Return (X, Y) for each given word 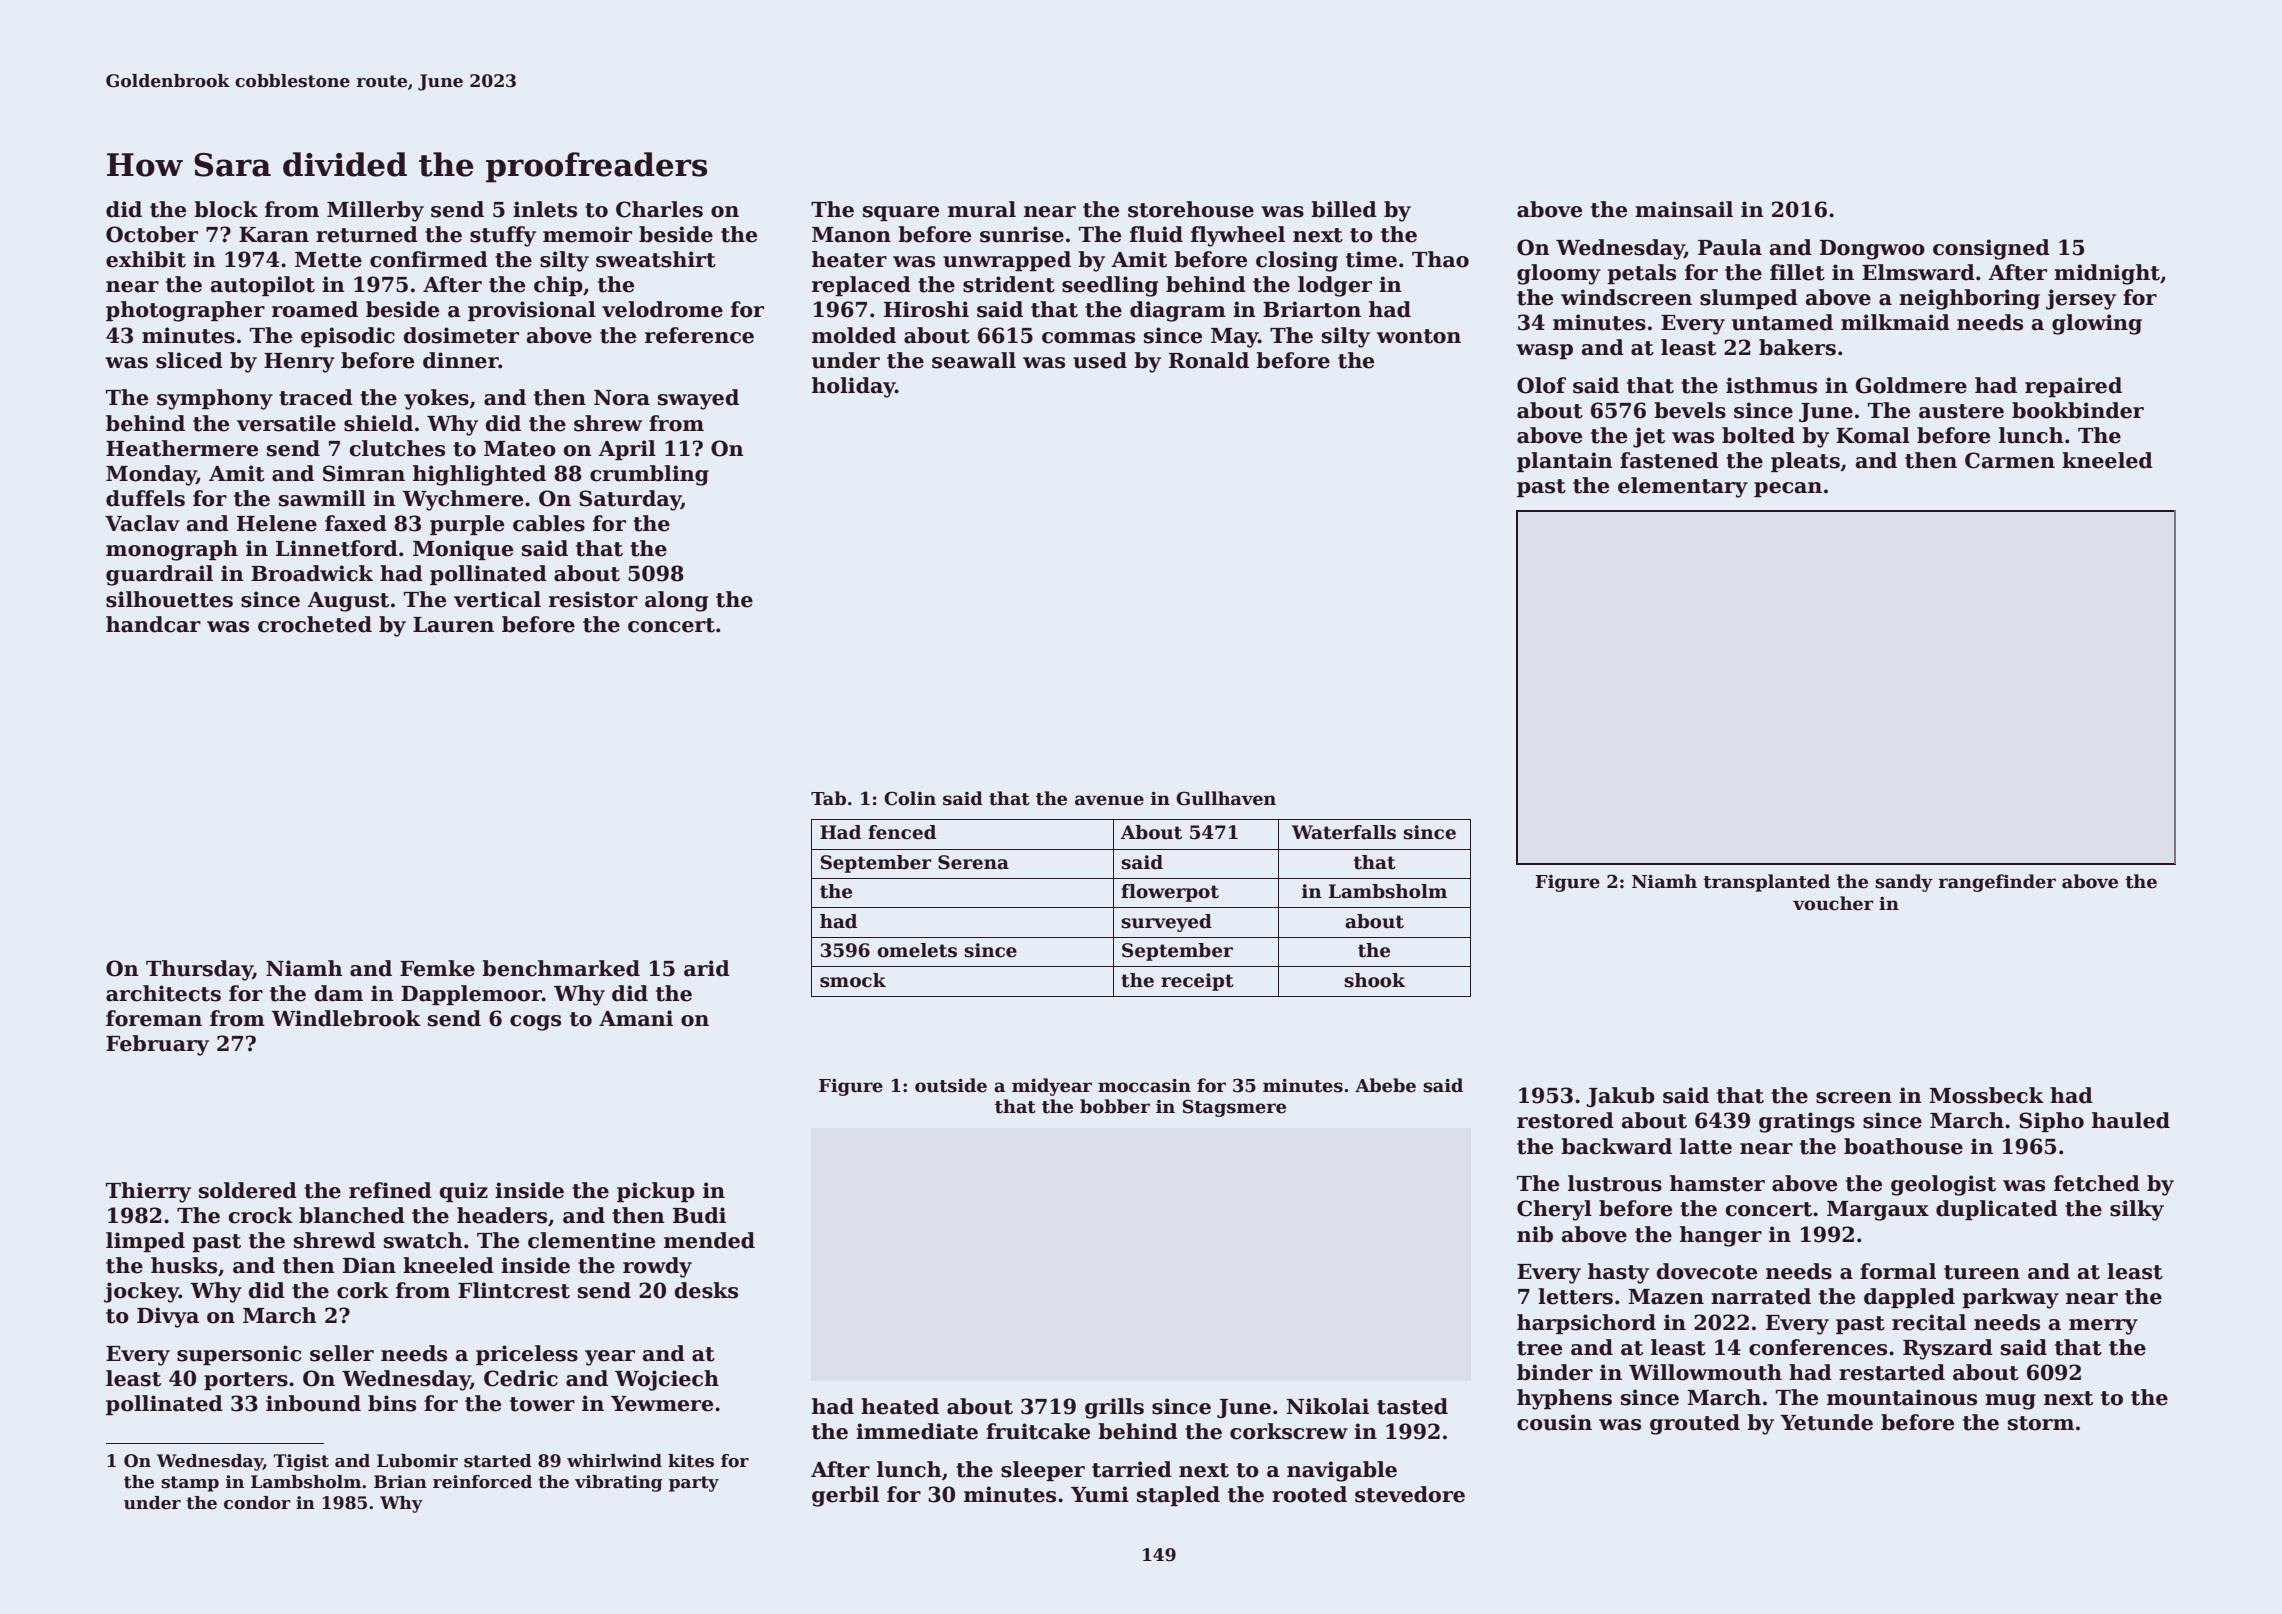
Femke (437, 968)
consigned (1991, 249)
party (694, 1484)
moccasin (1144, 1086)
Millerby (375, 211)
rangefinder (1997, 883)
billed (1344, 209)
